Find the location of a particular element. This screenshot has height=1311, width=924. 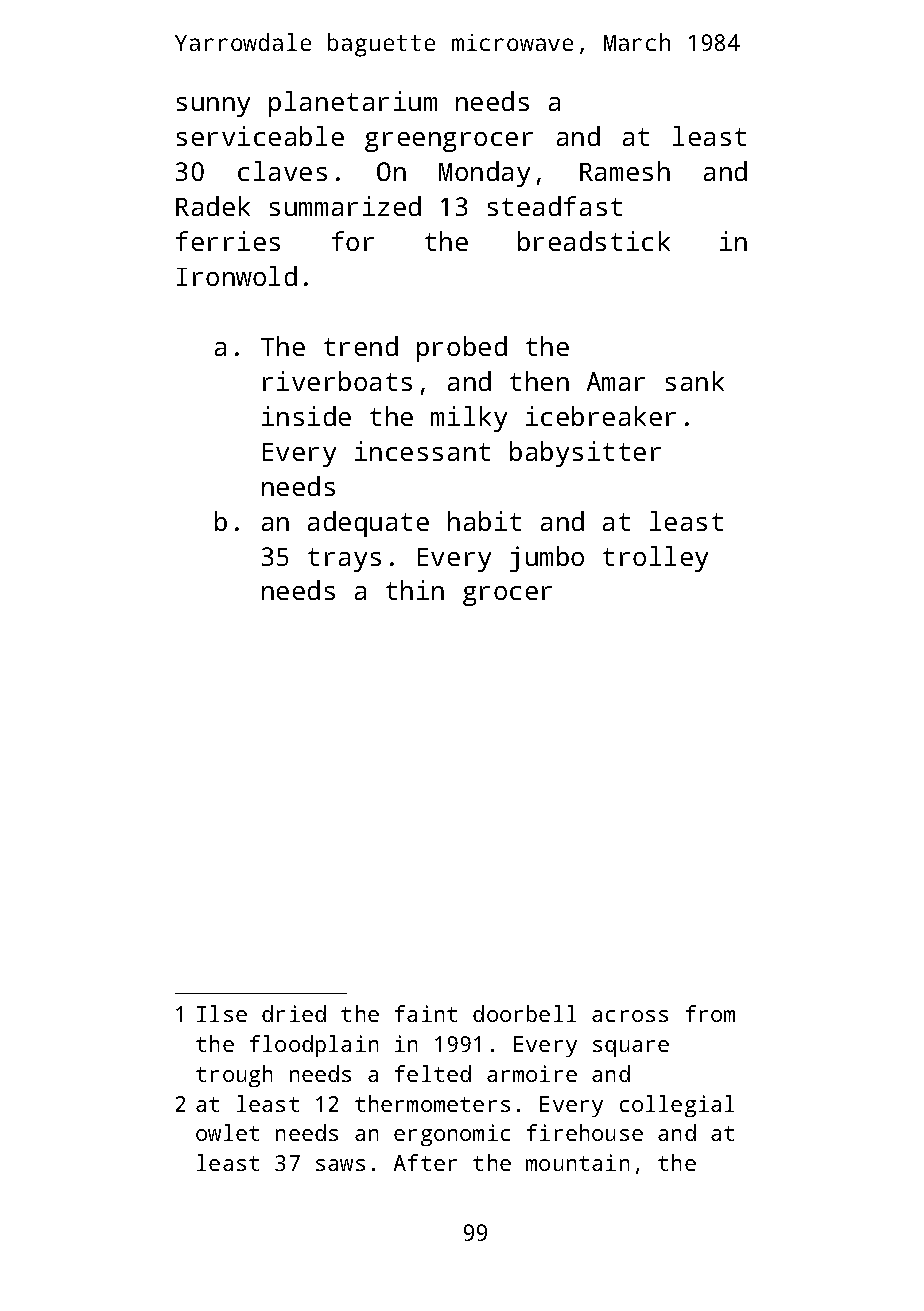

babysitter is located at coordinates (585, 454).
